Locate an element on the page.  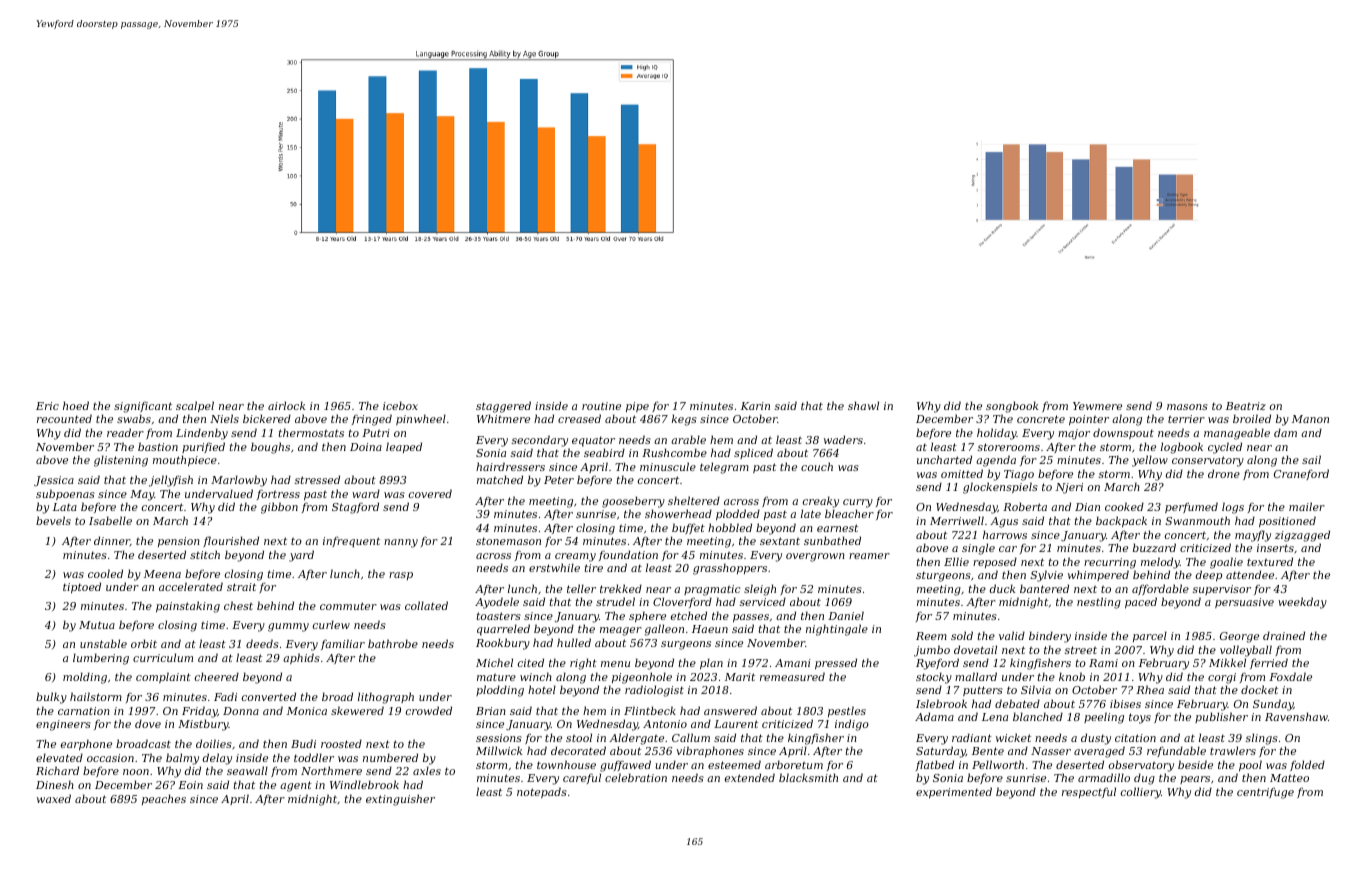
strait is located at coordinates (241, 587).
